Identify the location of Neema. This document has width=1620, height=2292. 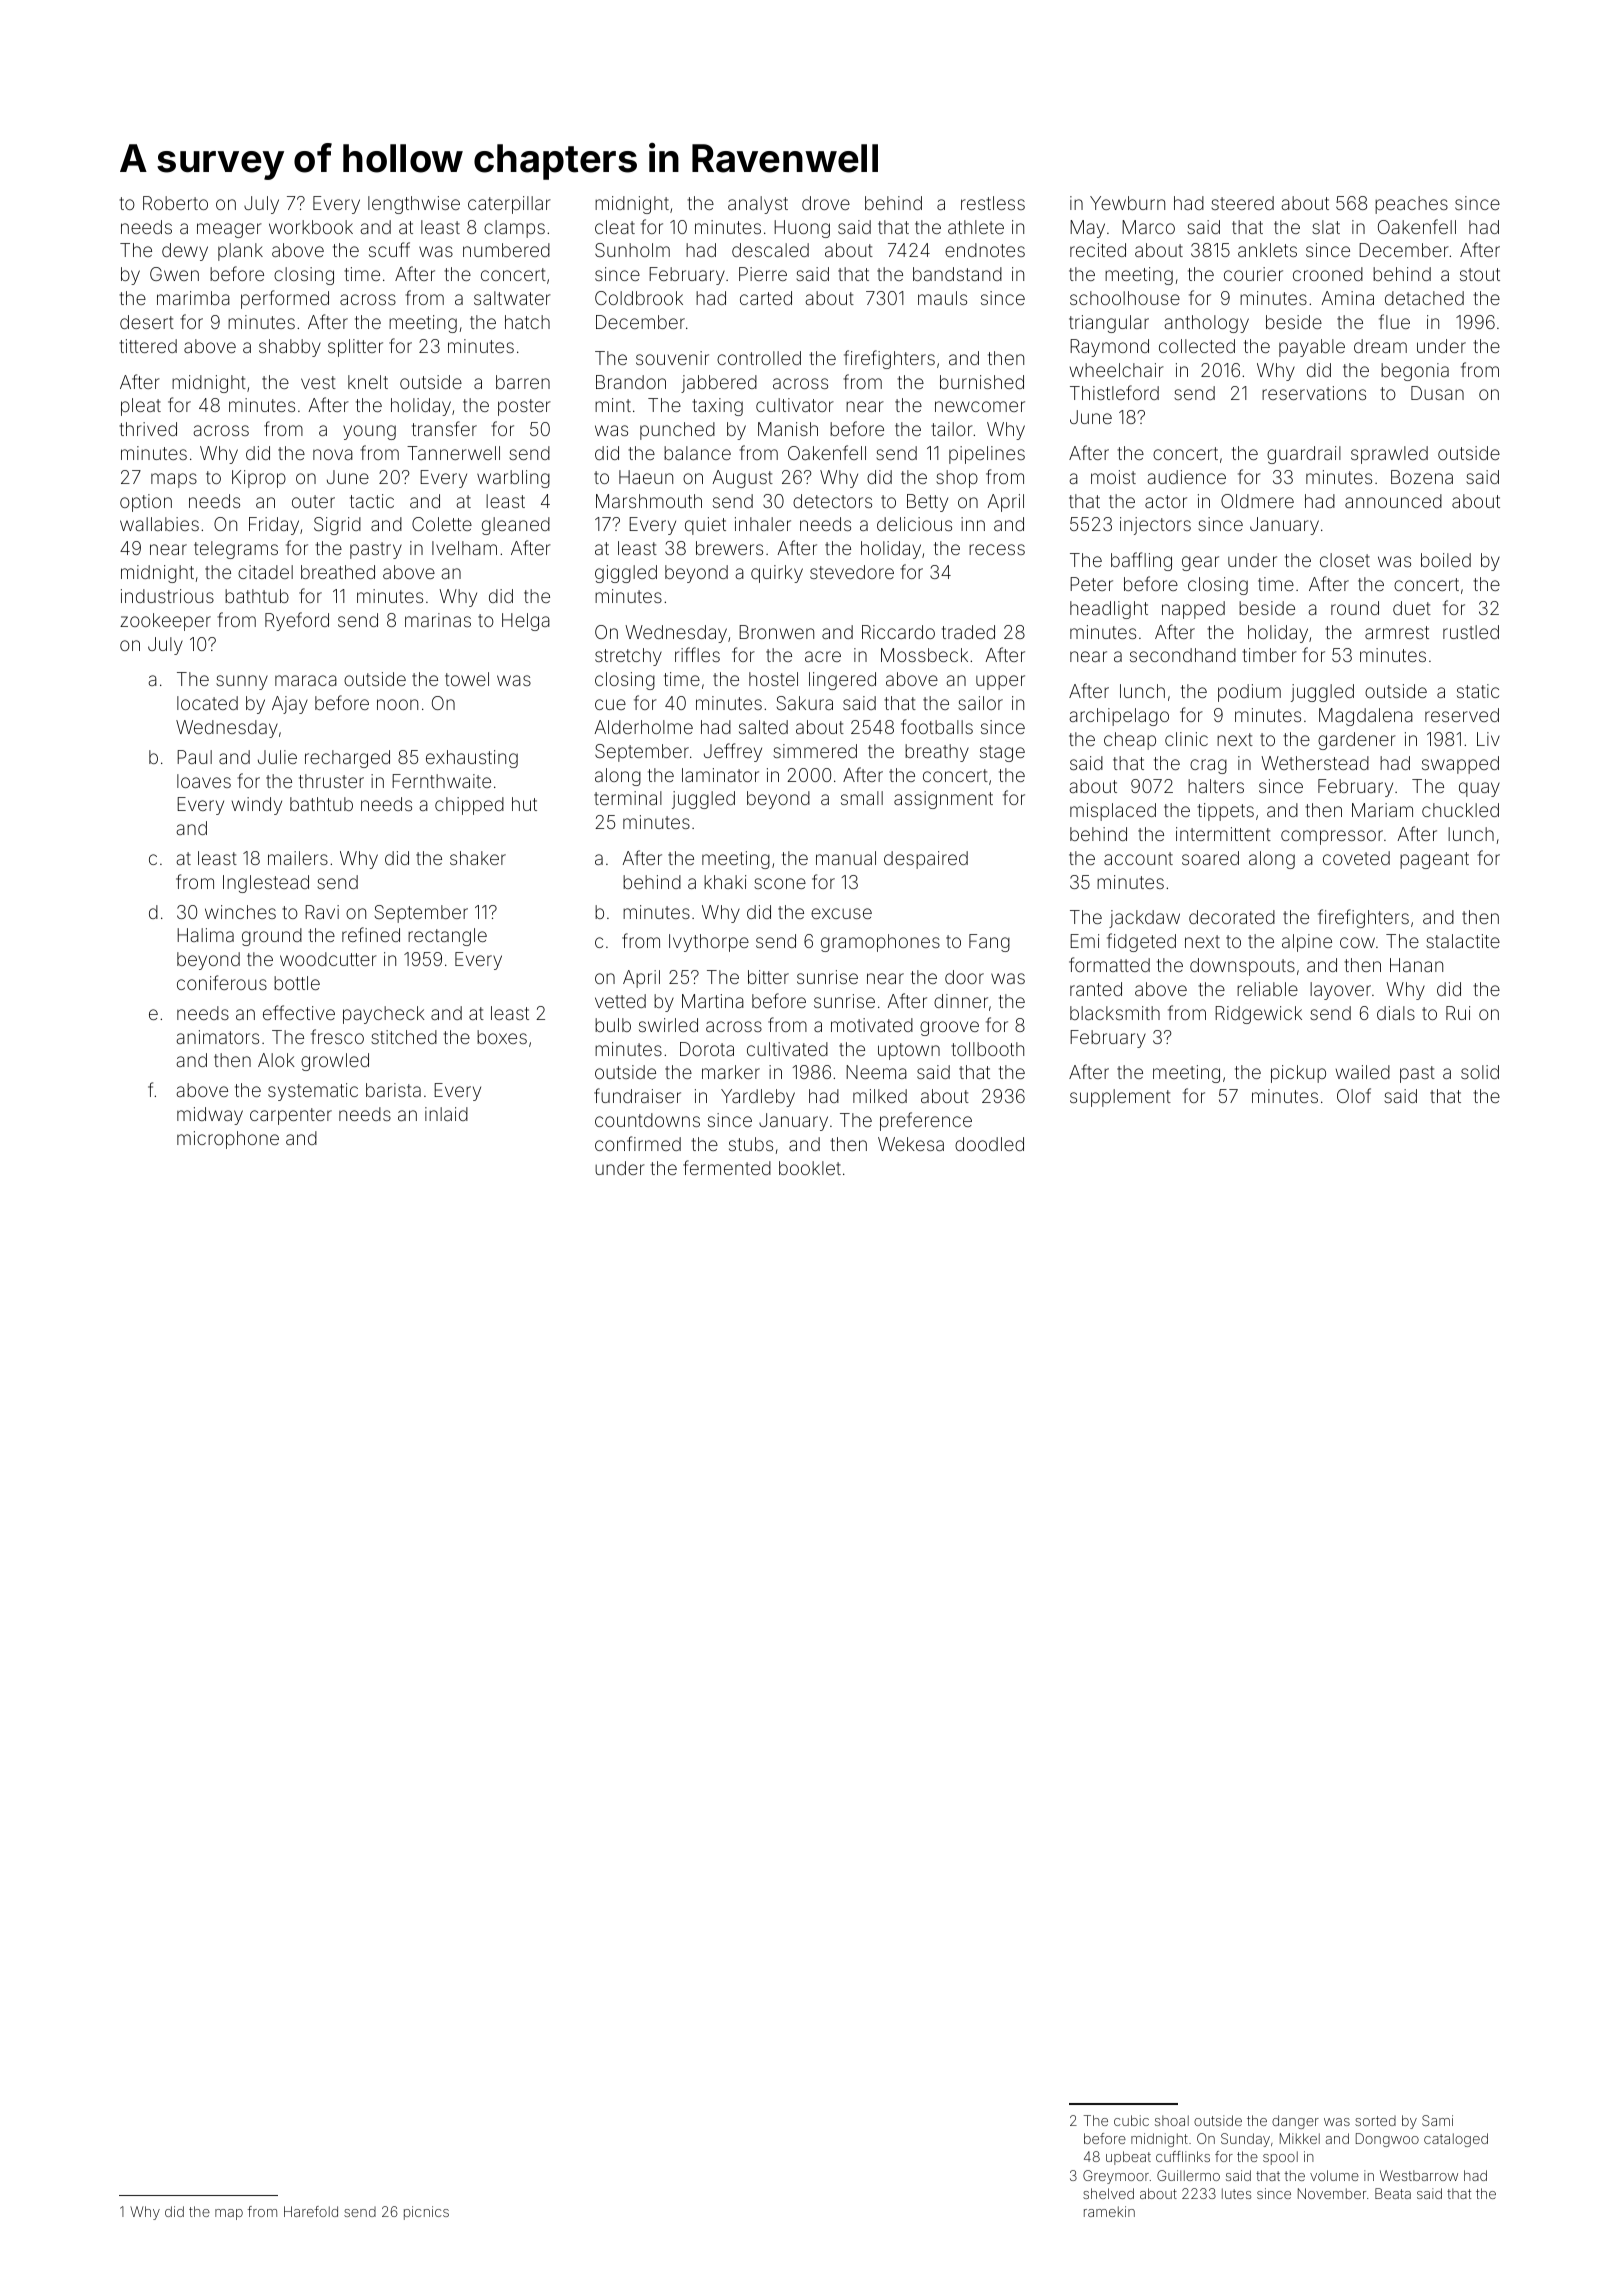
(876, 1072).
